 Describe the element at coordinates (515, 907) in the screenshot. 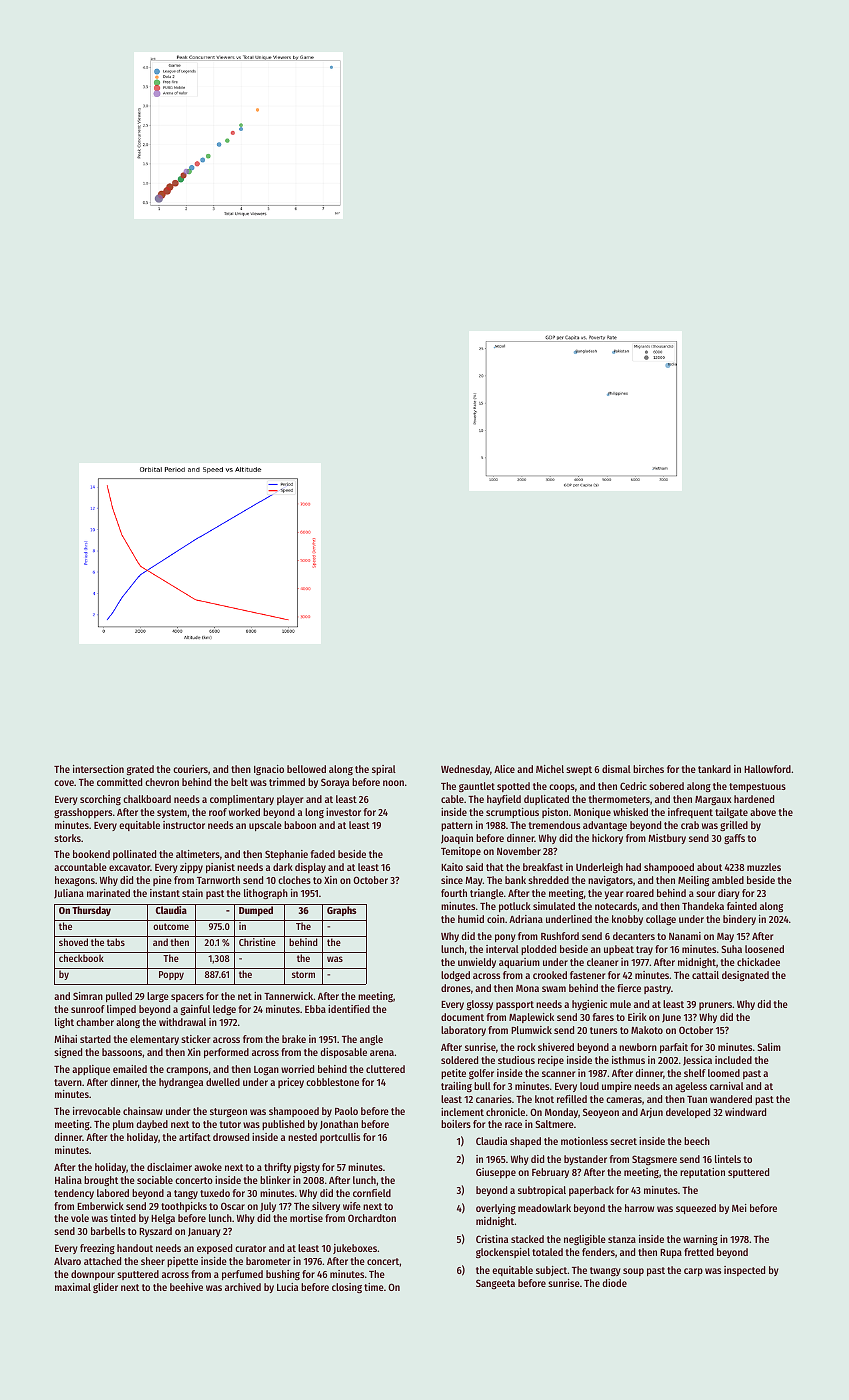

I see `potluck` at that location.
